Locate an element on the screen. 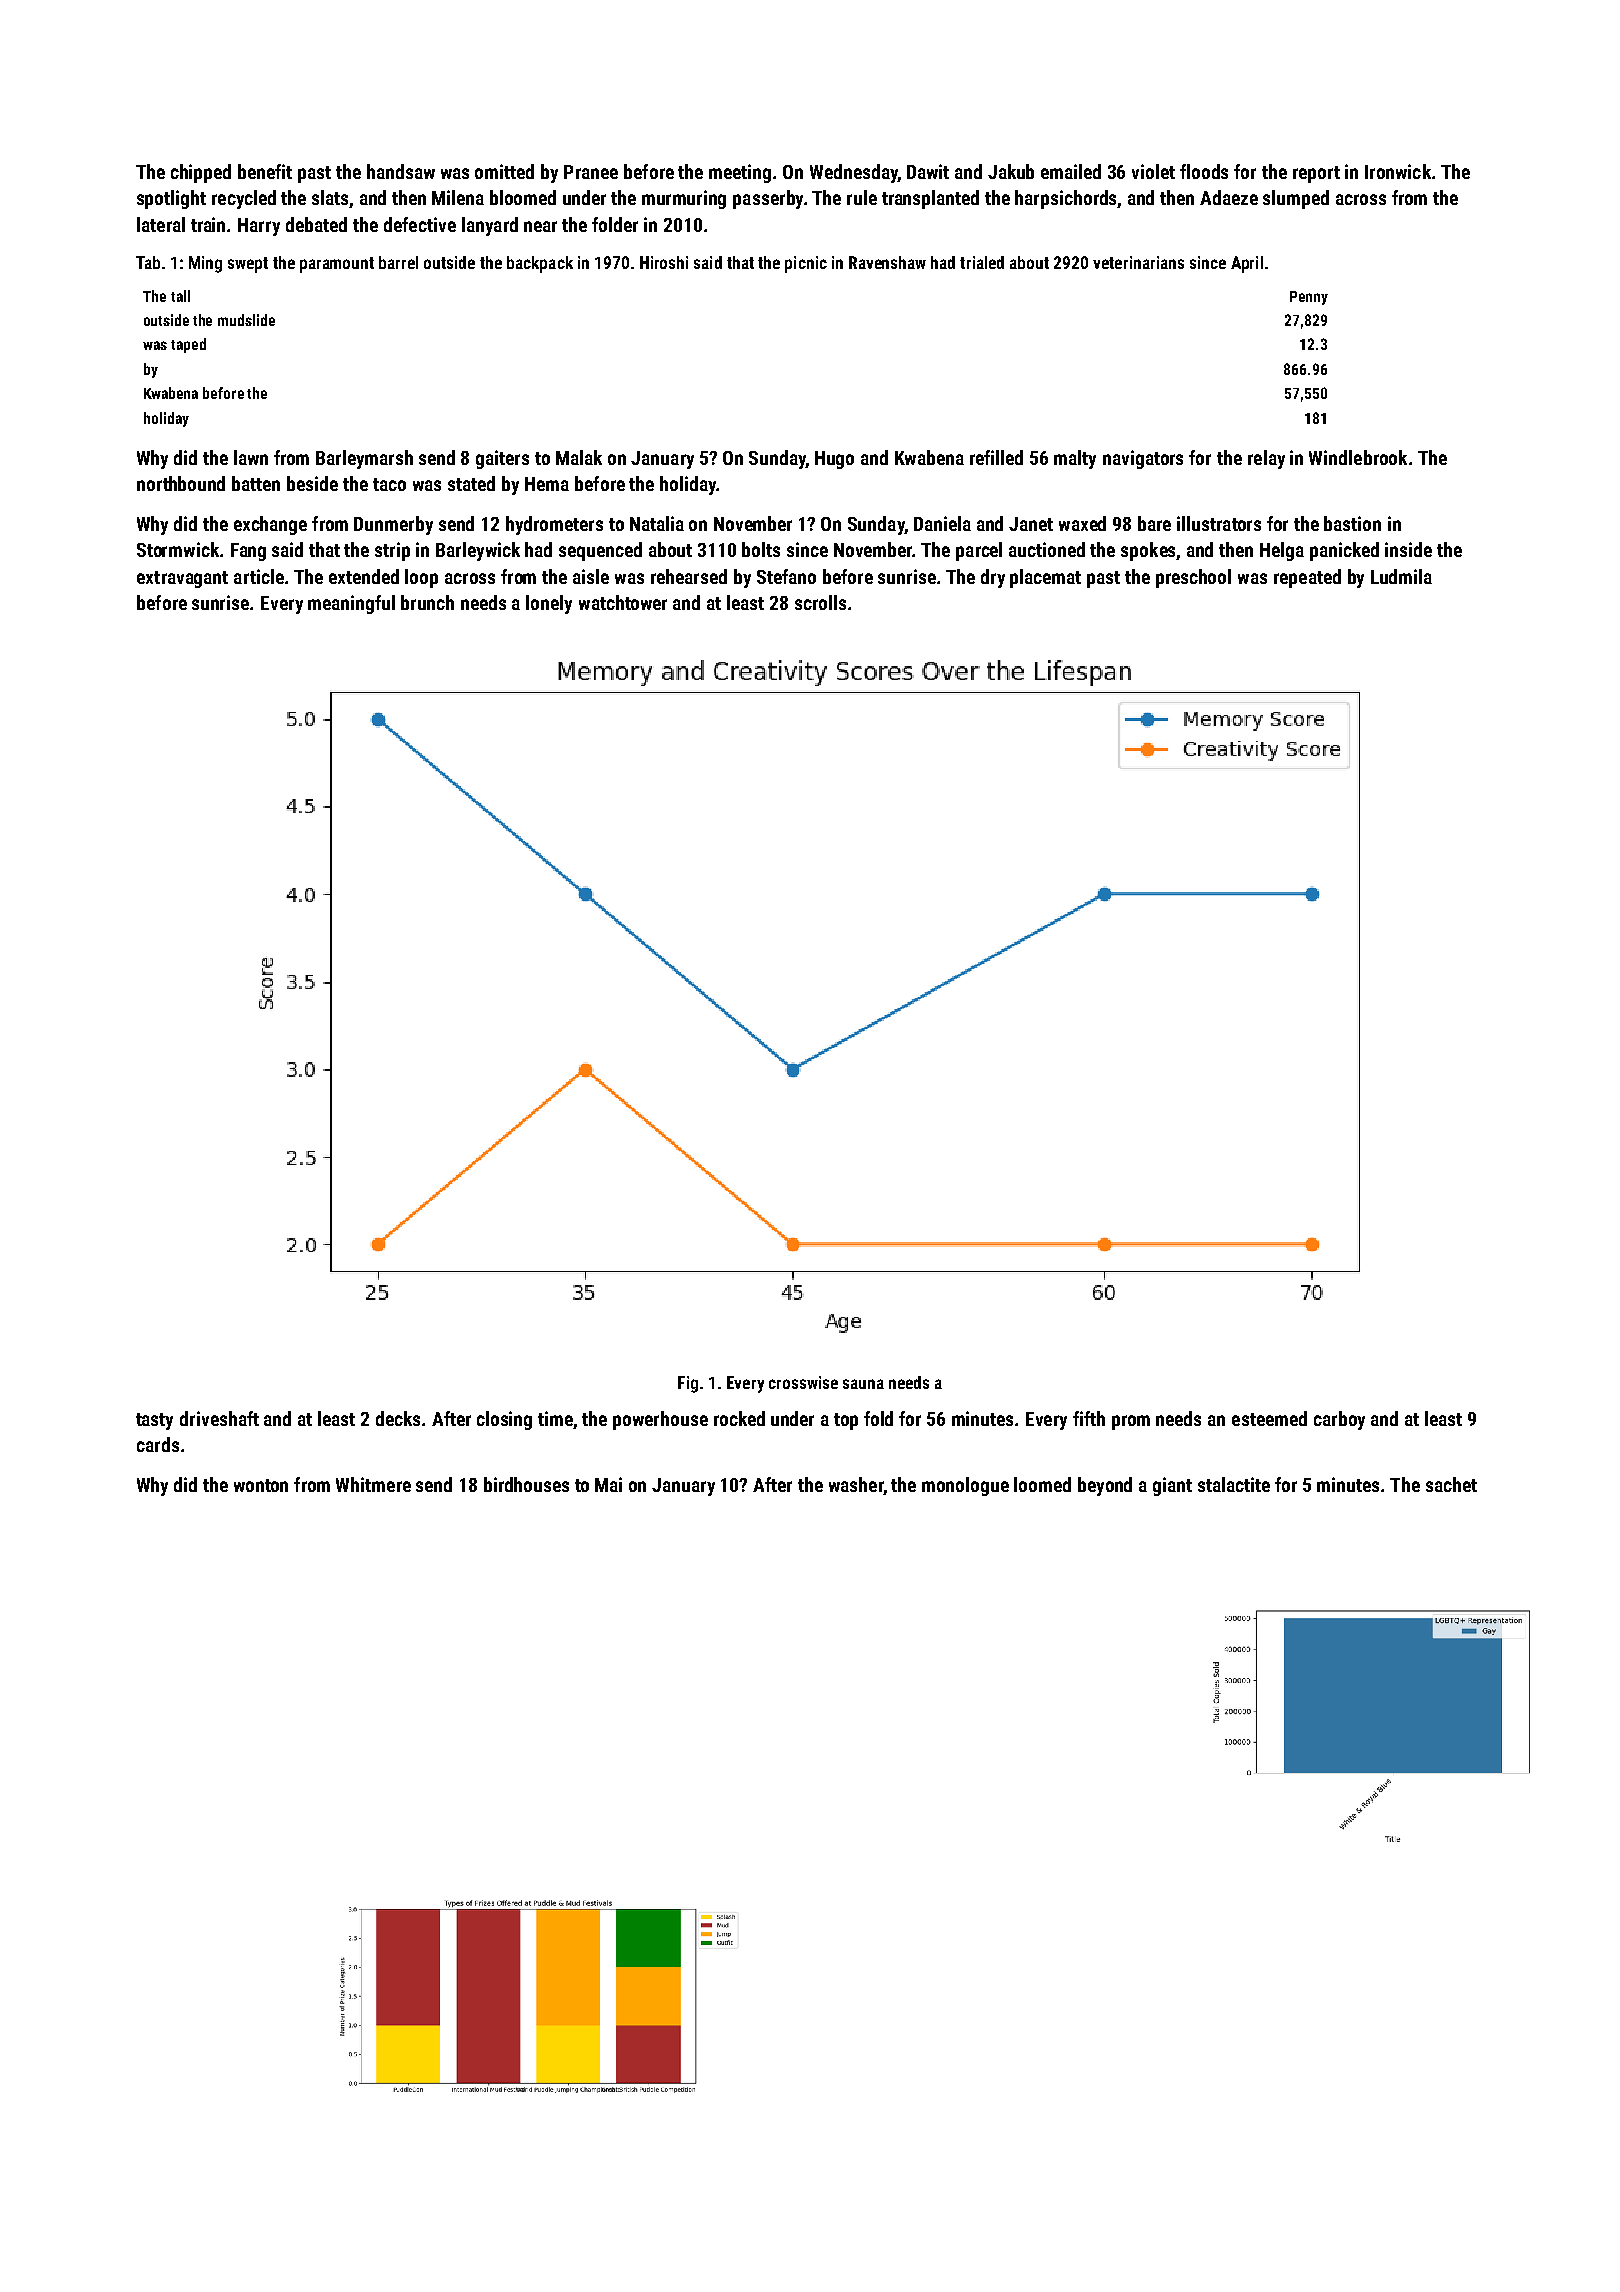 This screenshot has width=1620, height=2292. beside is located at coordinates (312, 483).
